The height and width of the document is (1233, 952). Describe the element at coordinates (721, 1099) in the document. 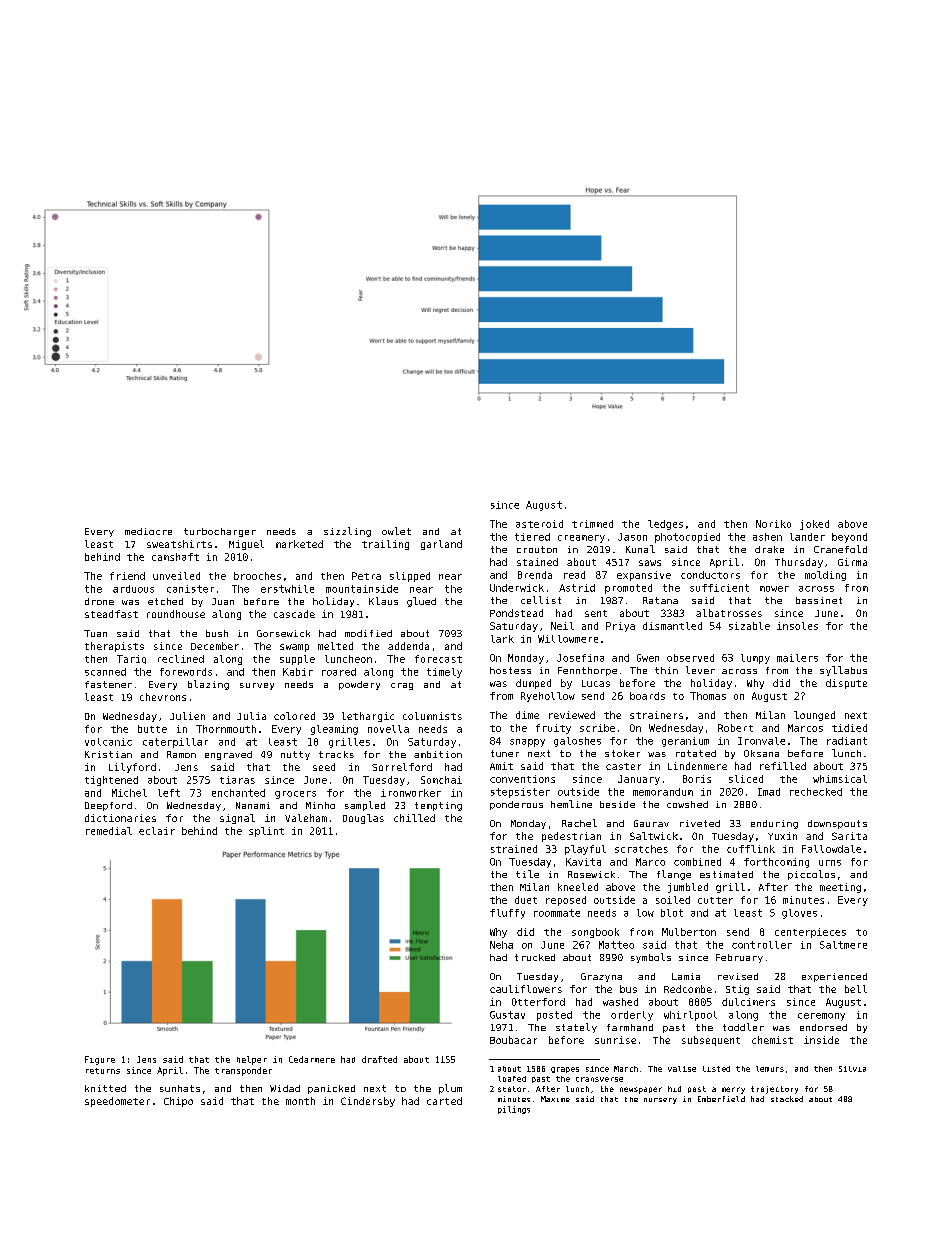

I see `Emberfield` at that location.
